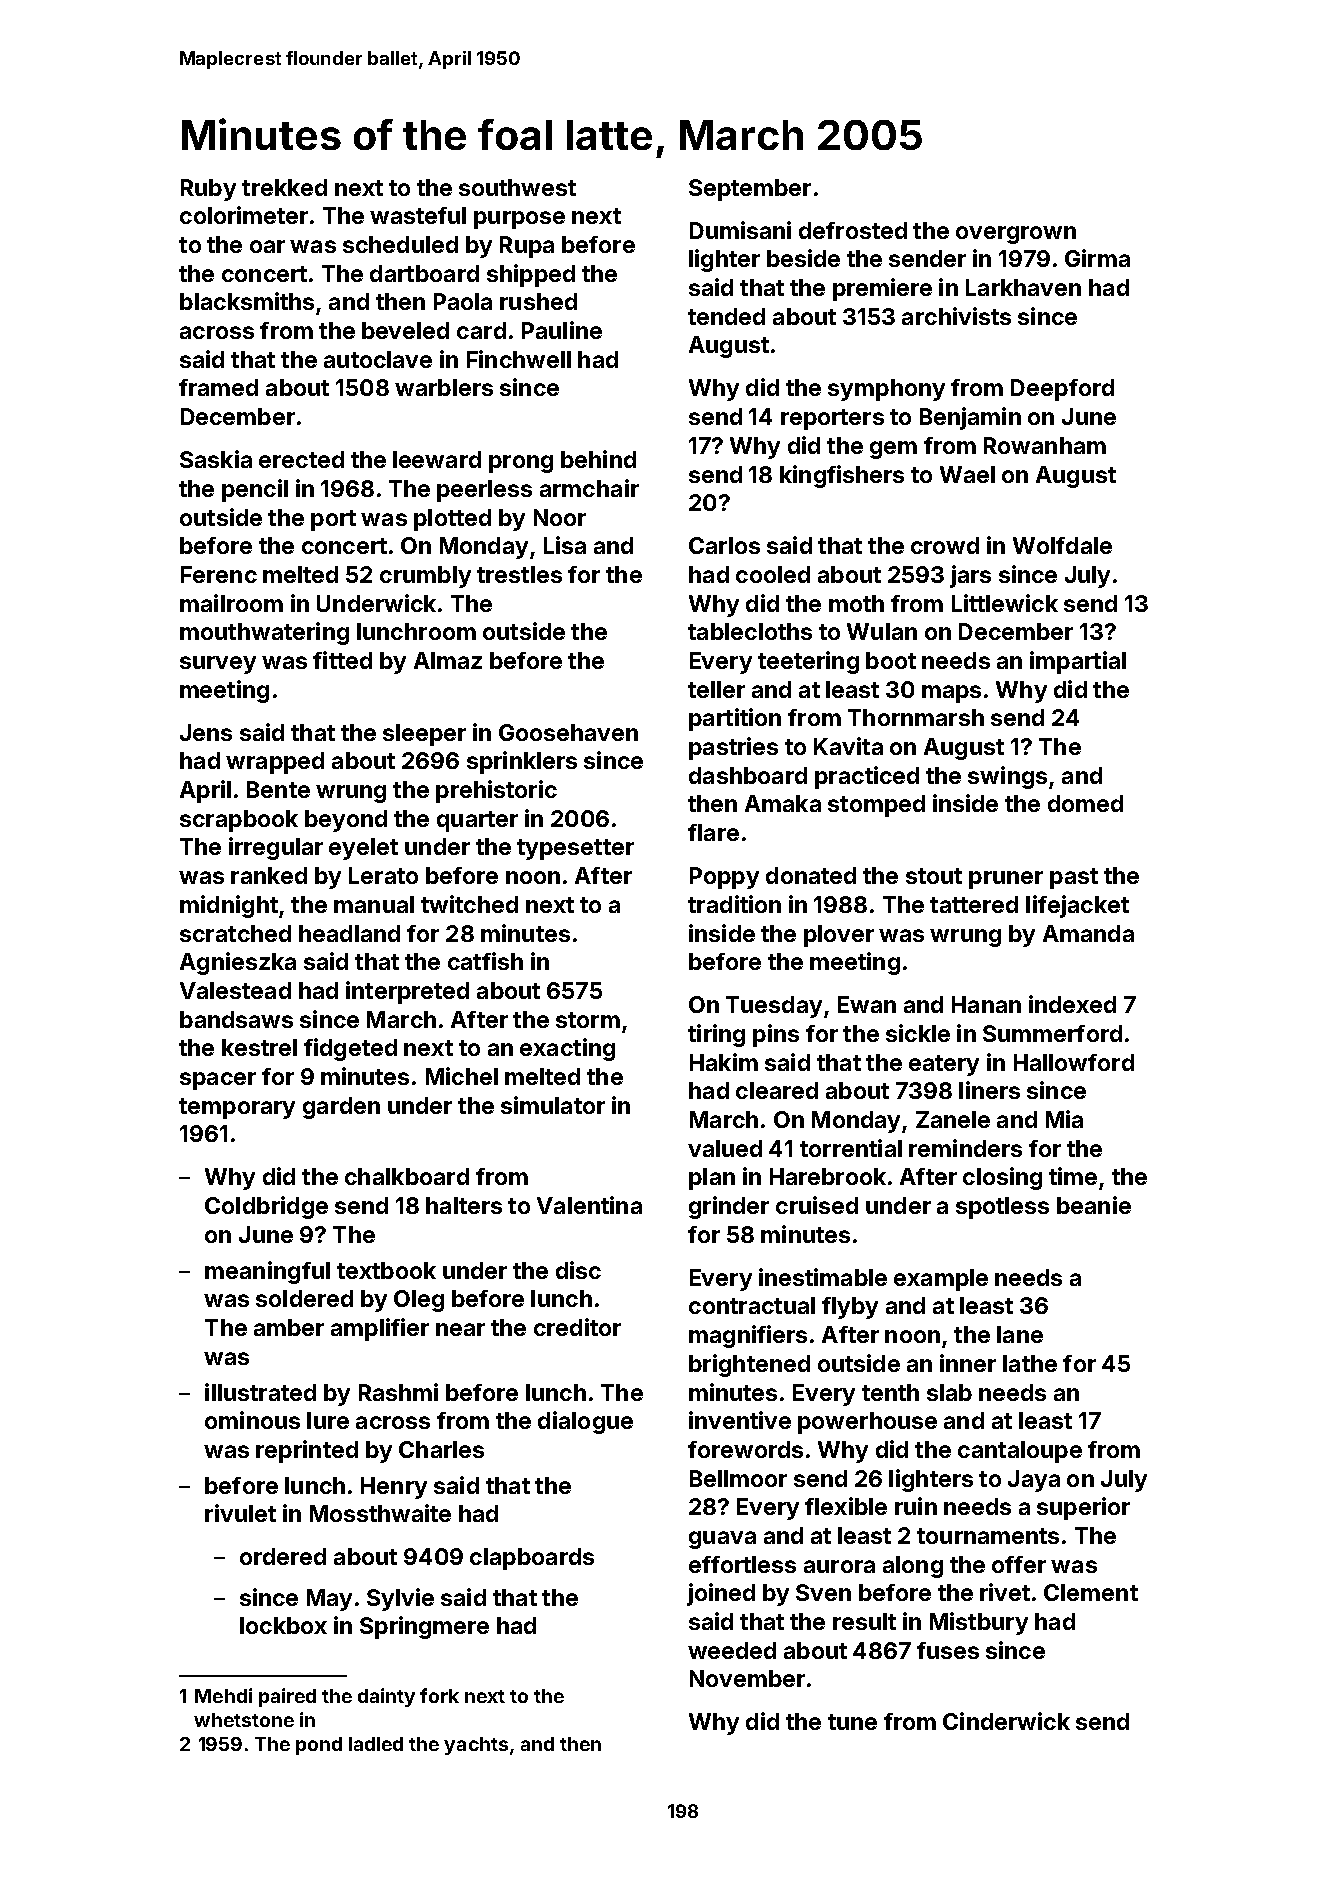 Image resolution: width=1333 pixels, height=1885 pixels. I want to click on along, so click(913, 1567).
